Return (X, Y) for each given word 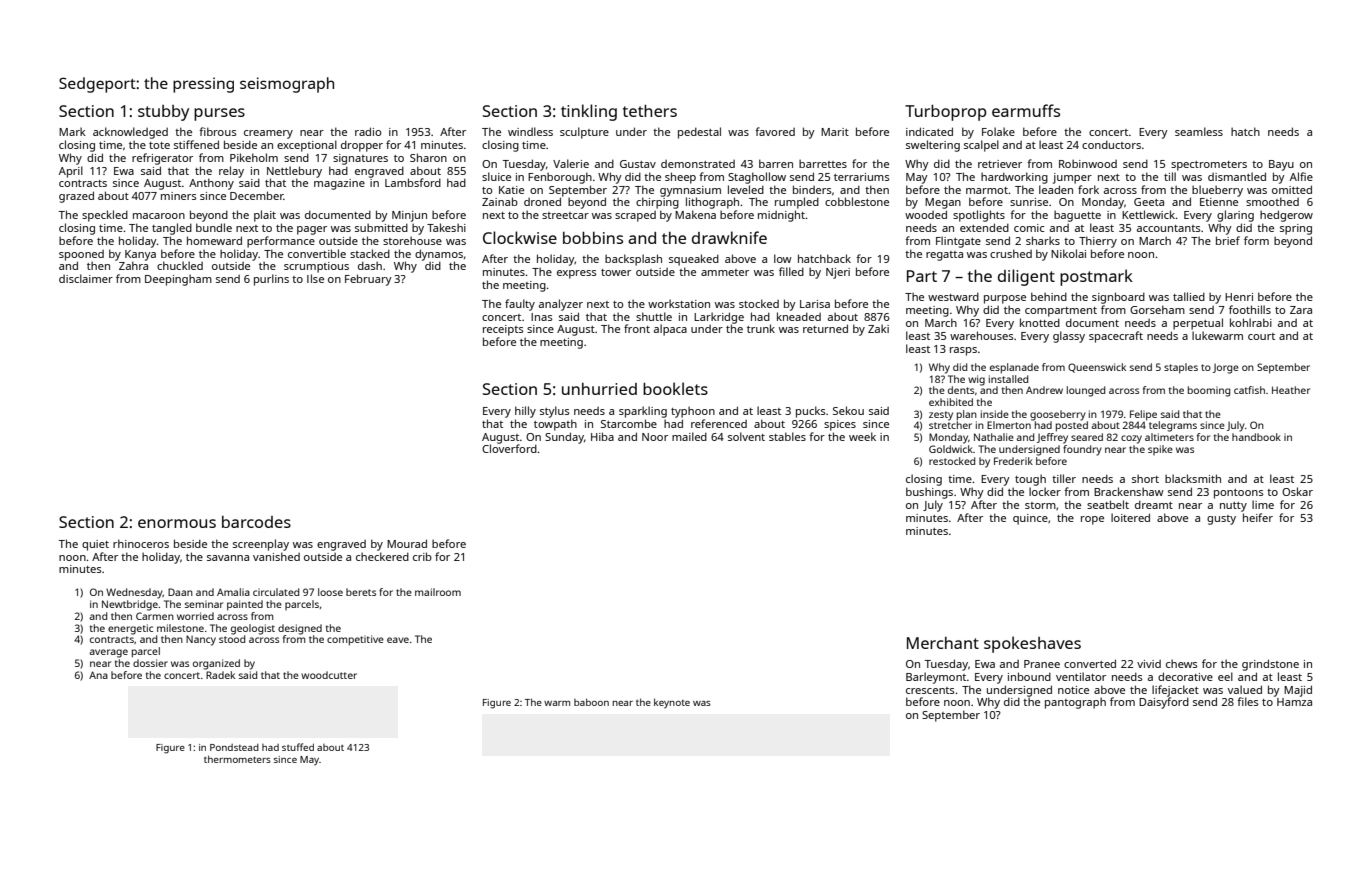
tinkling (589, 112)
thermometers (237, 759)
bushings (929, 493)
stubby (163, 113)
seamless (1199, 131)
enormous (177, 523)
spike (1160, 450)
